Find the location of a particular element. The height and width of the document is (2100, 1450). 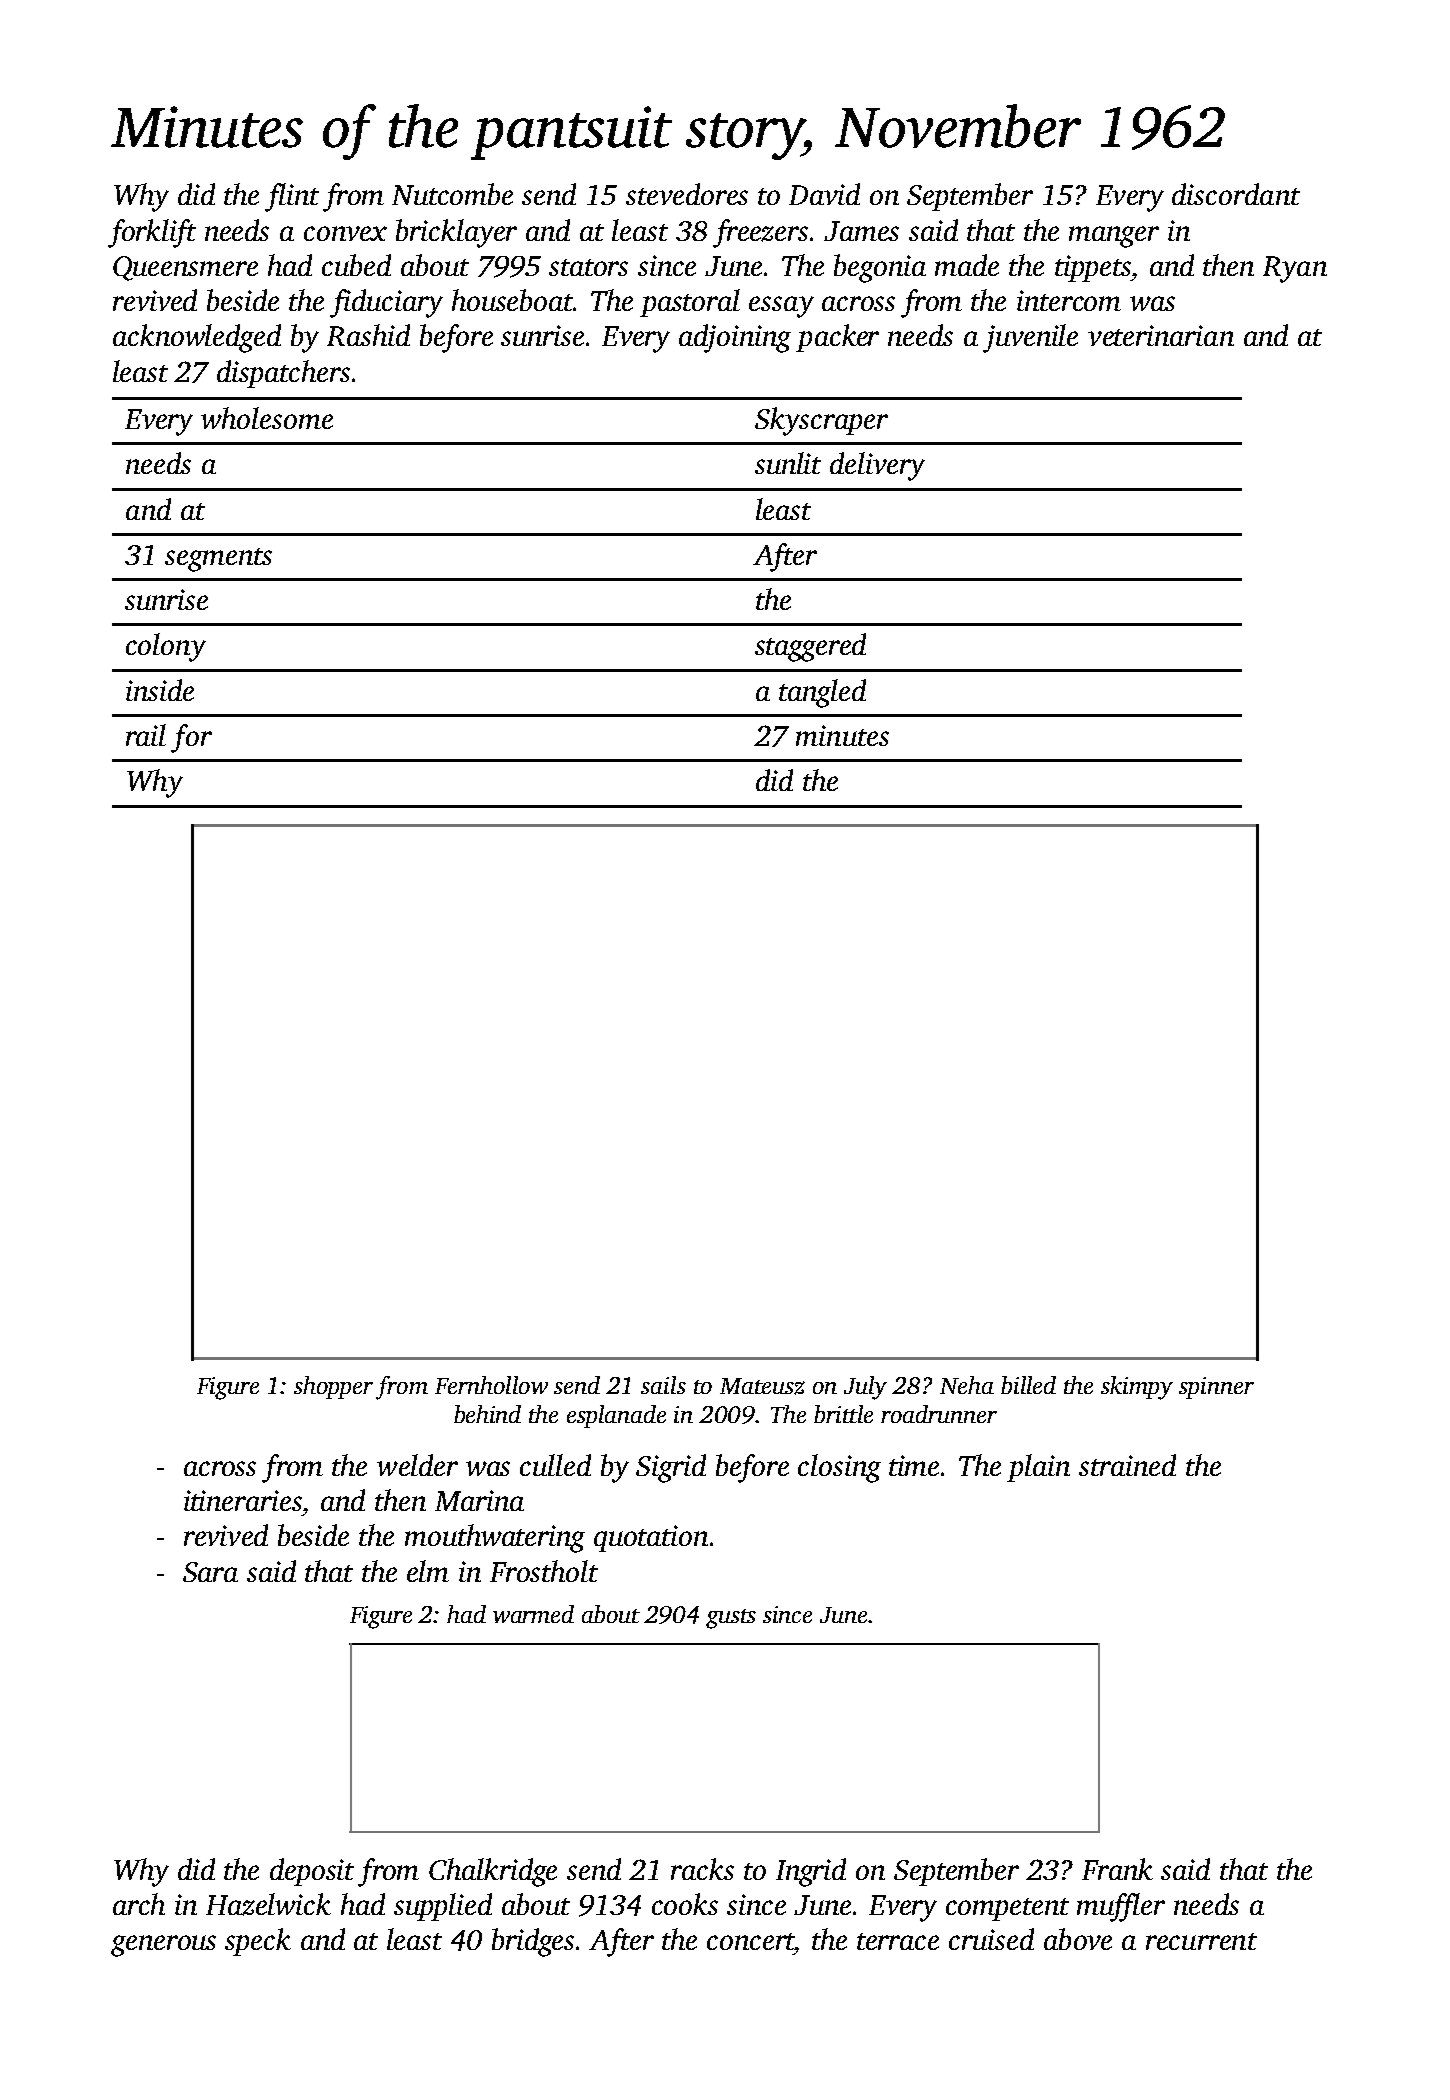

generous is located at coordinates (163, 1946).
